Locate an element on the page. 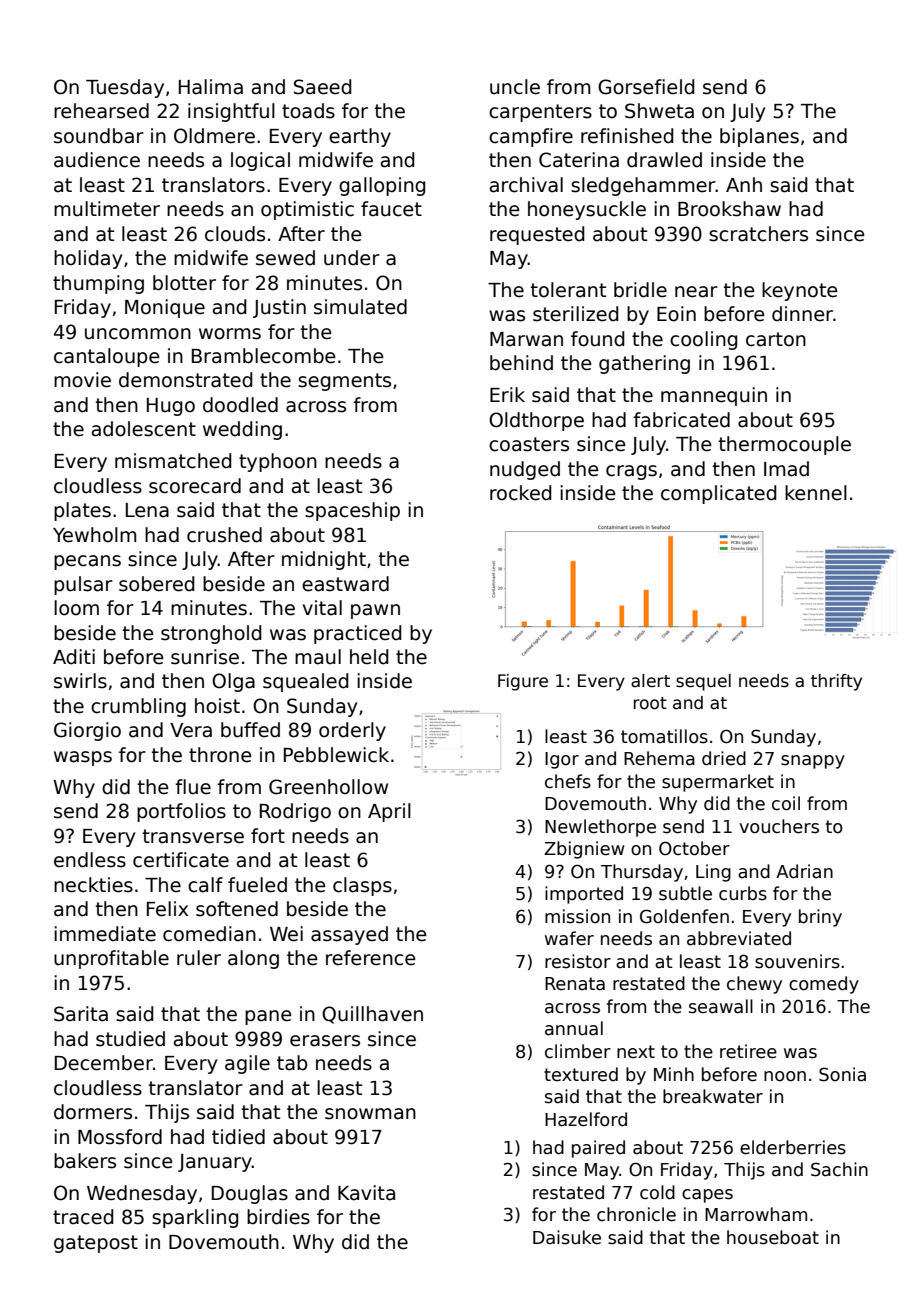 The height and width of the image is (1311, 924). uncle is located at coordinates (515, 87).
